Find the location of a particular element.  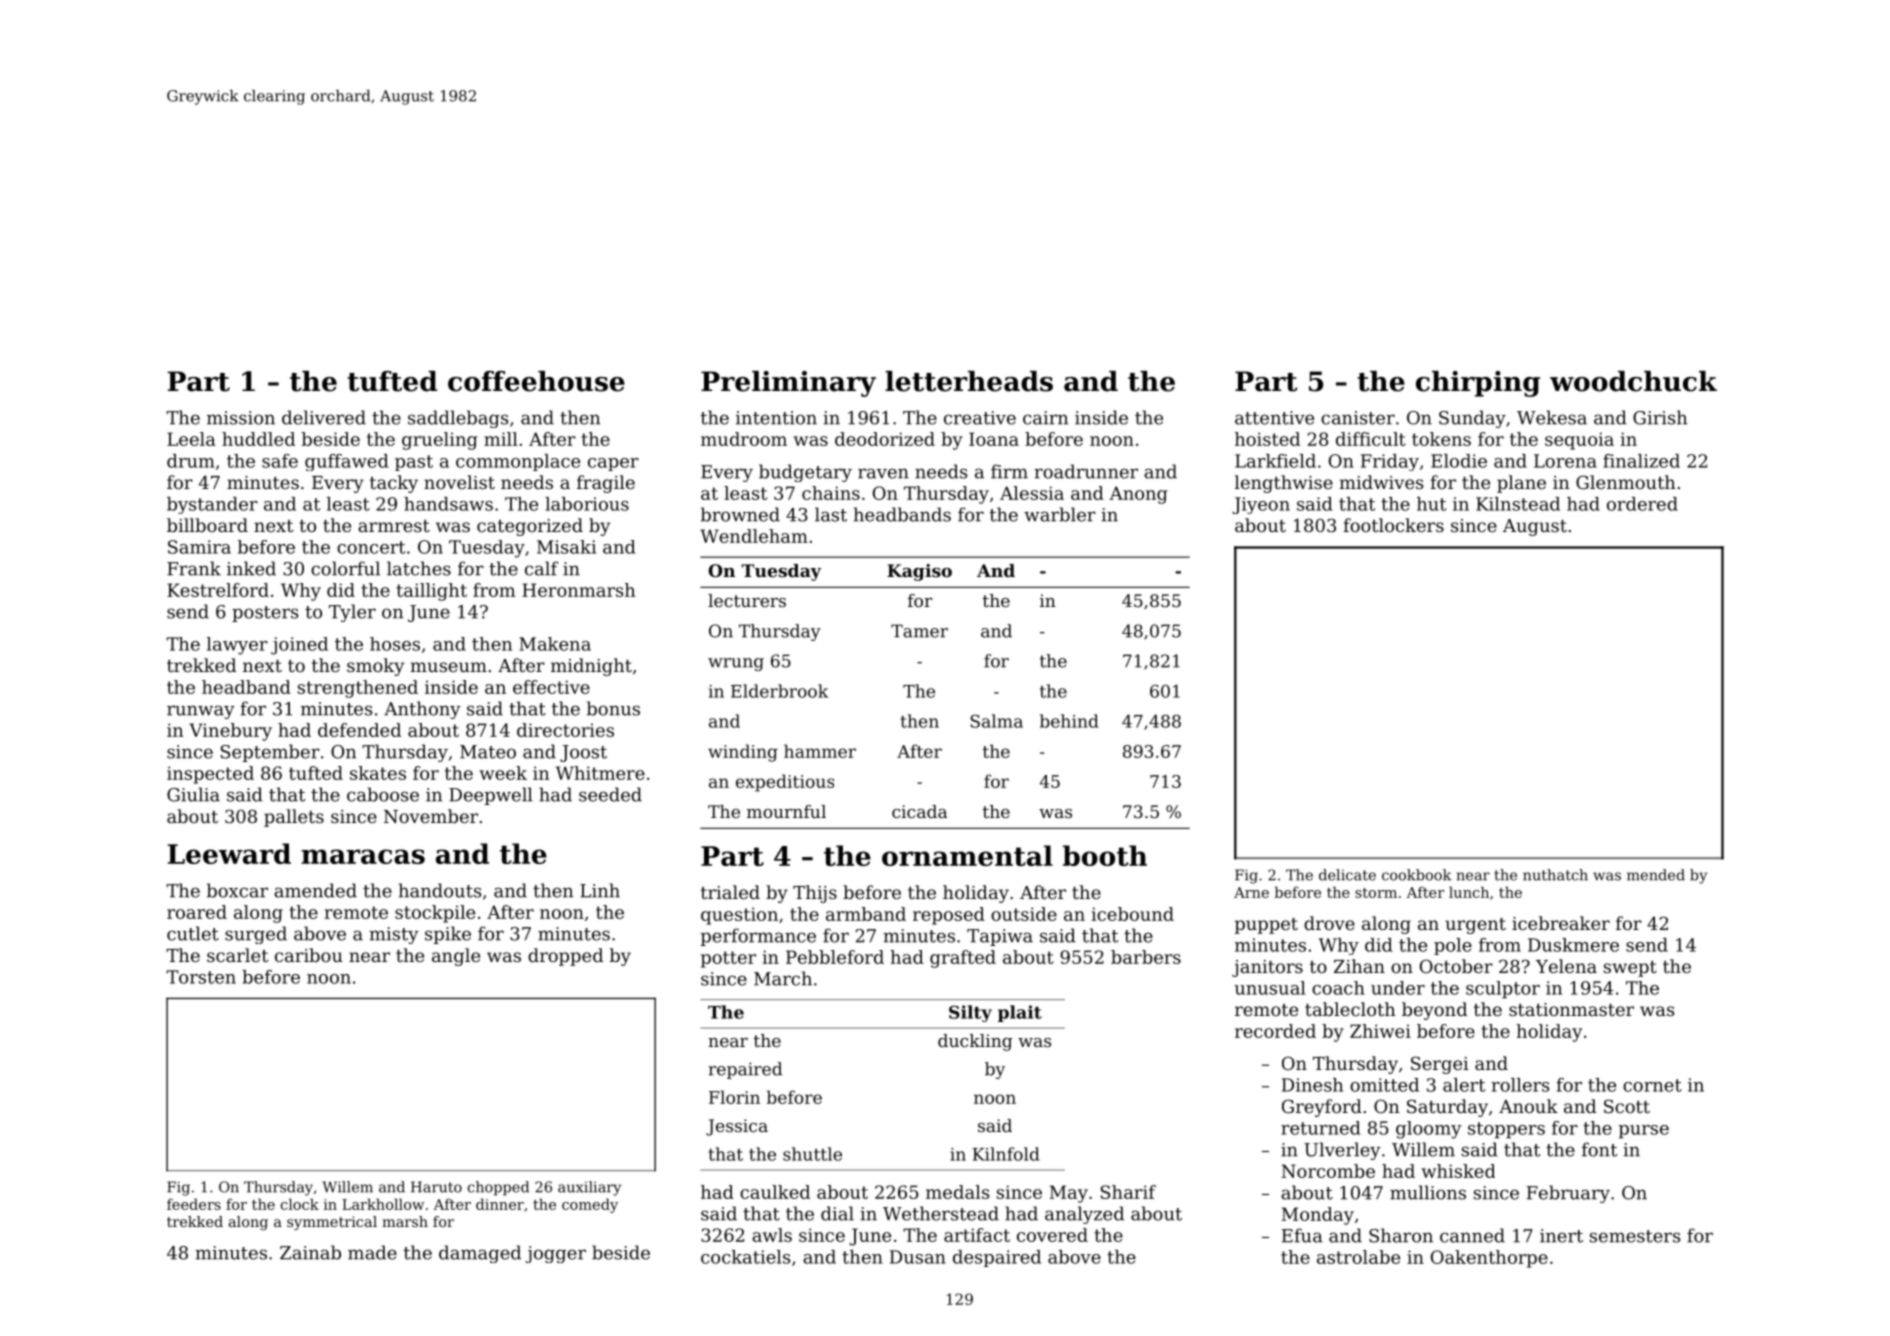

footlockers is located at coordinates (1393, 525).
